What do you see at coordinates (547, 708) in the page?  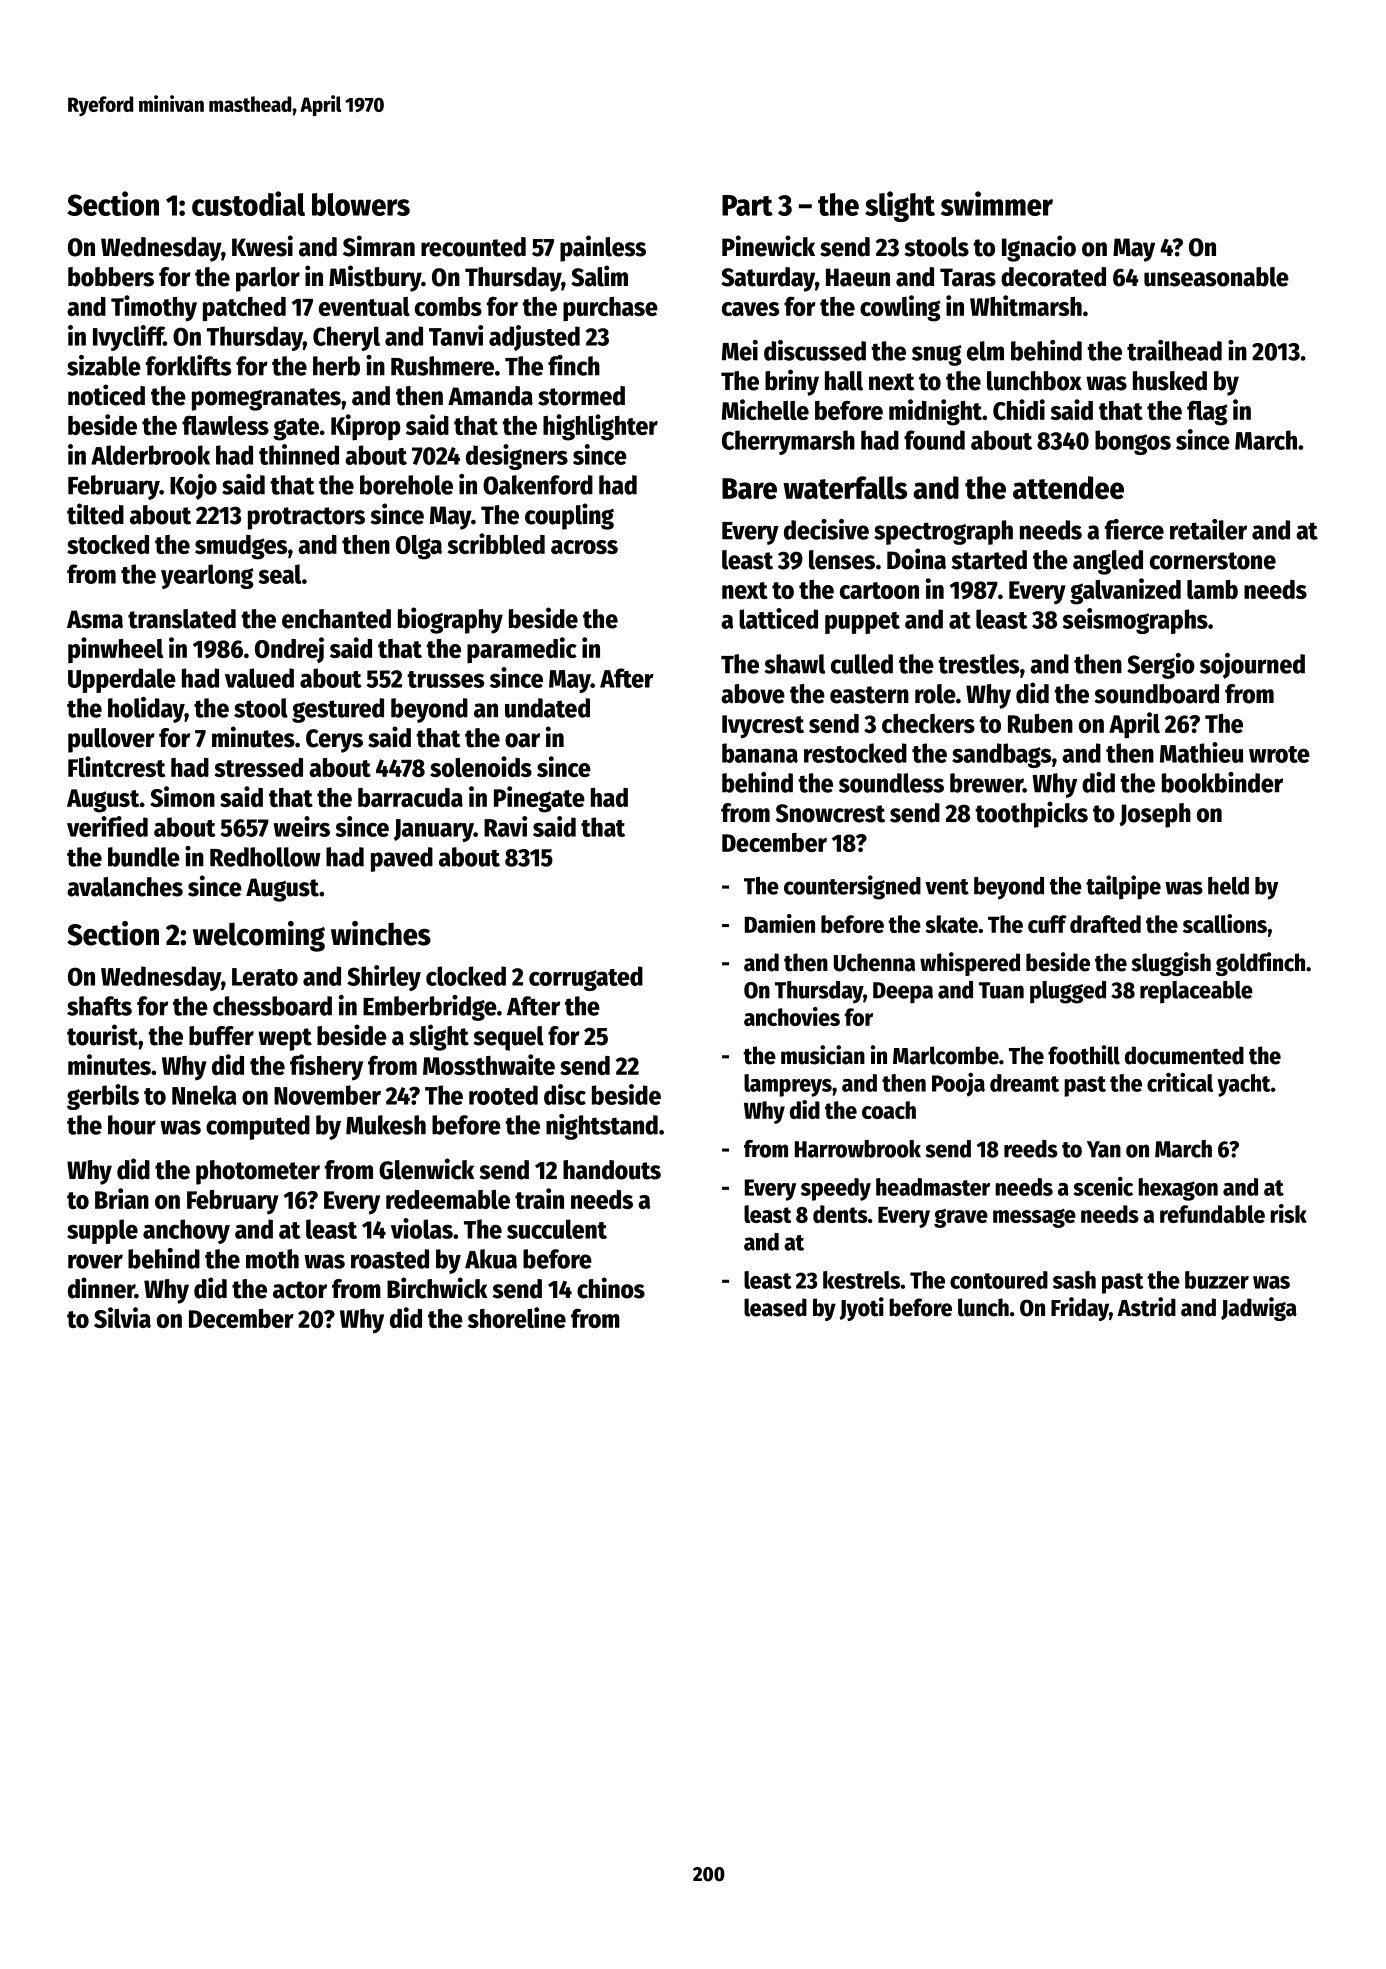 I see `undated` at bounding box center [547, 708].
